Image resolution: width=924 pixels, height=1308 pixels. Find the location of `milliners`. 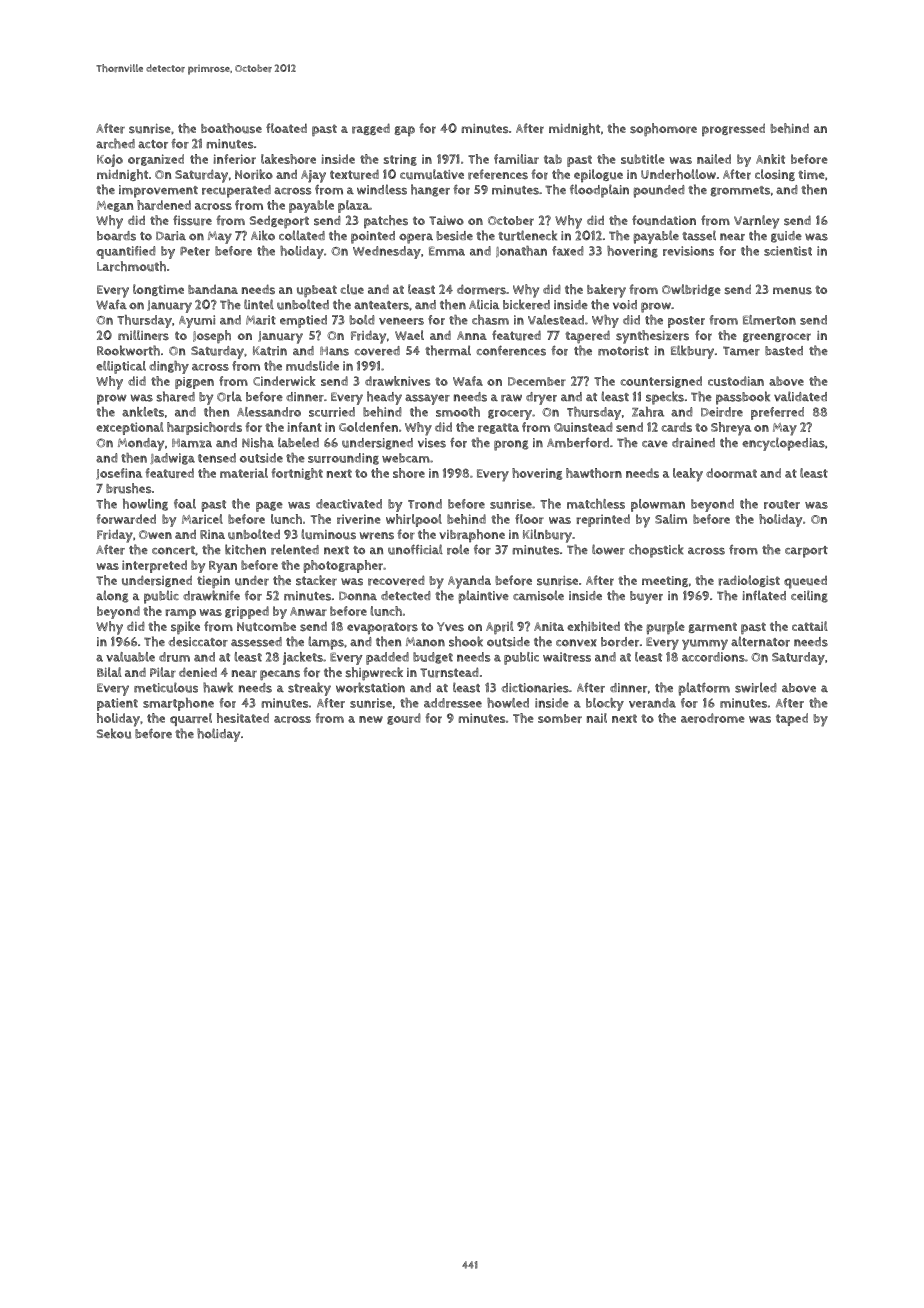

milliners is located at coordinates (143, 335).
